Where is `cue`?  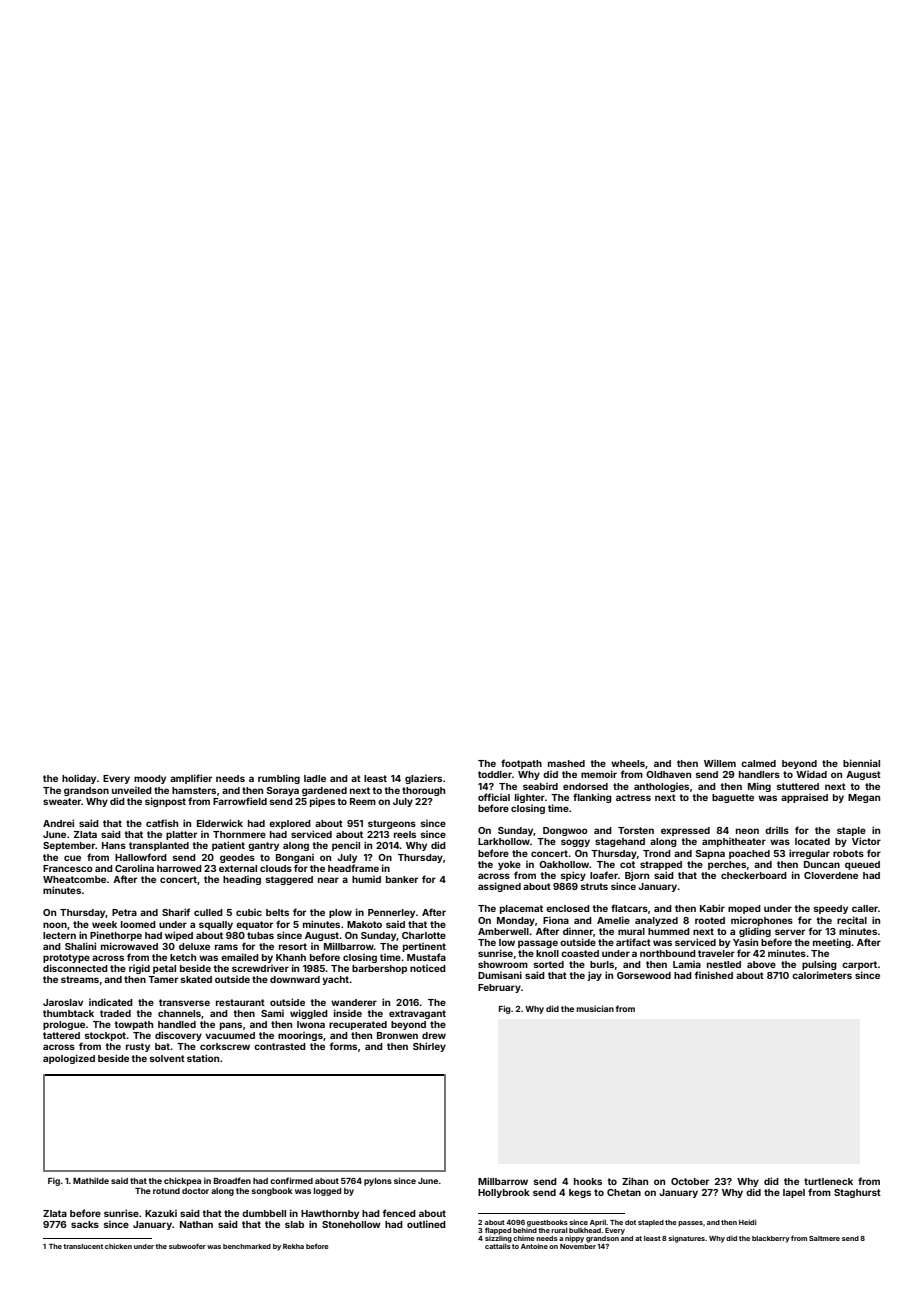
cue is located at coordinates (72, 858).
